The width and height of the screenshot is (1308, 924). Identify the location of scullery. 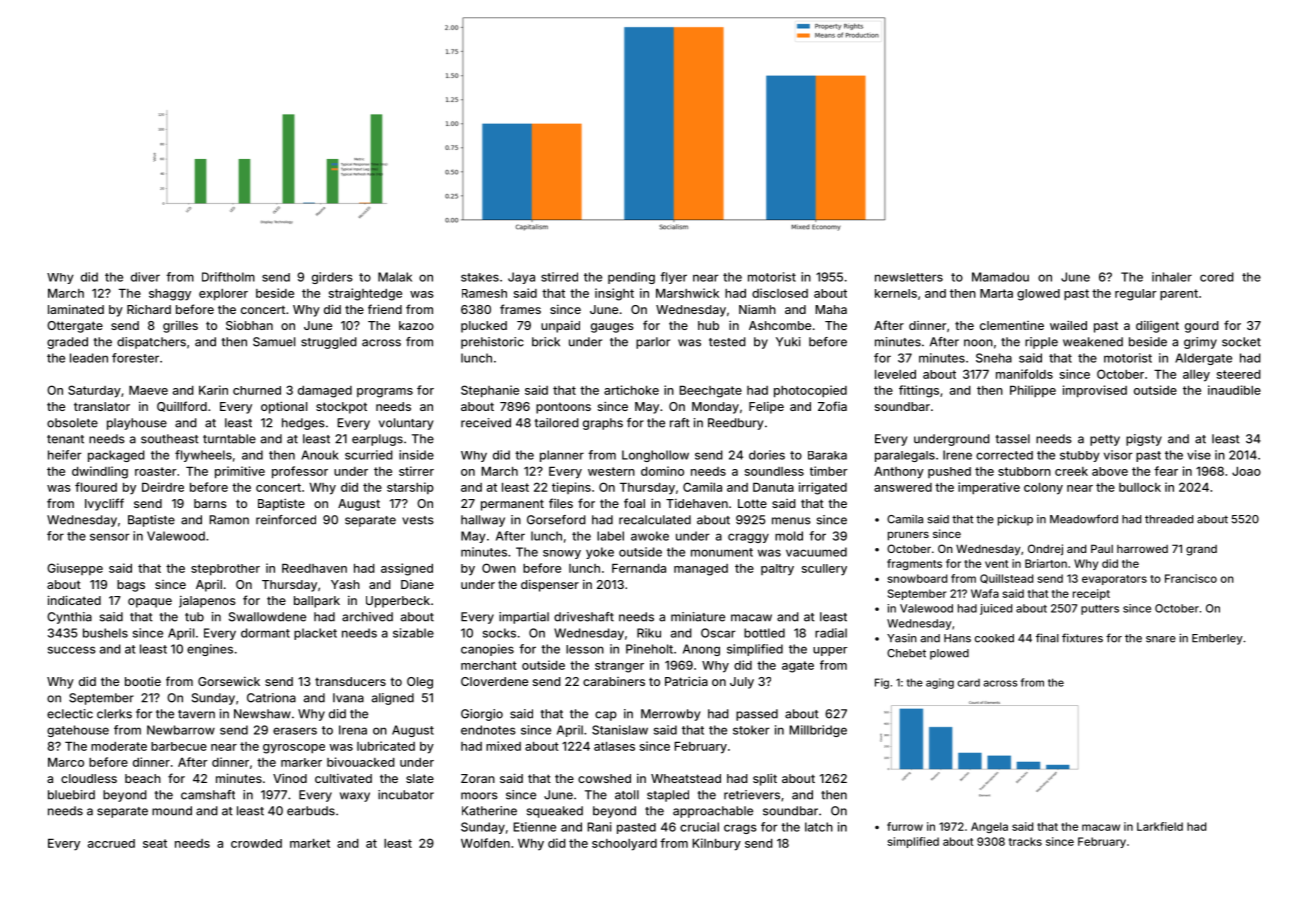
(824, 570).
